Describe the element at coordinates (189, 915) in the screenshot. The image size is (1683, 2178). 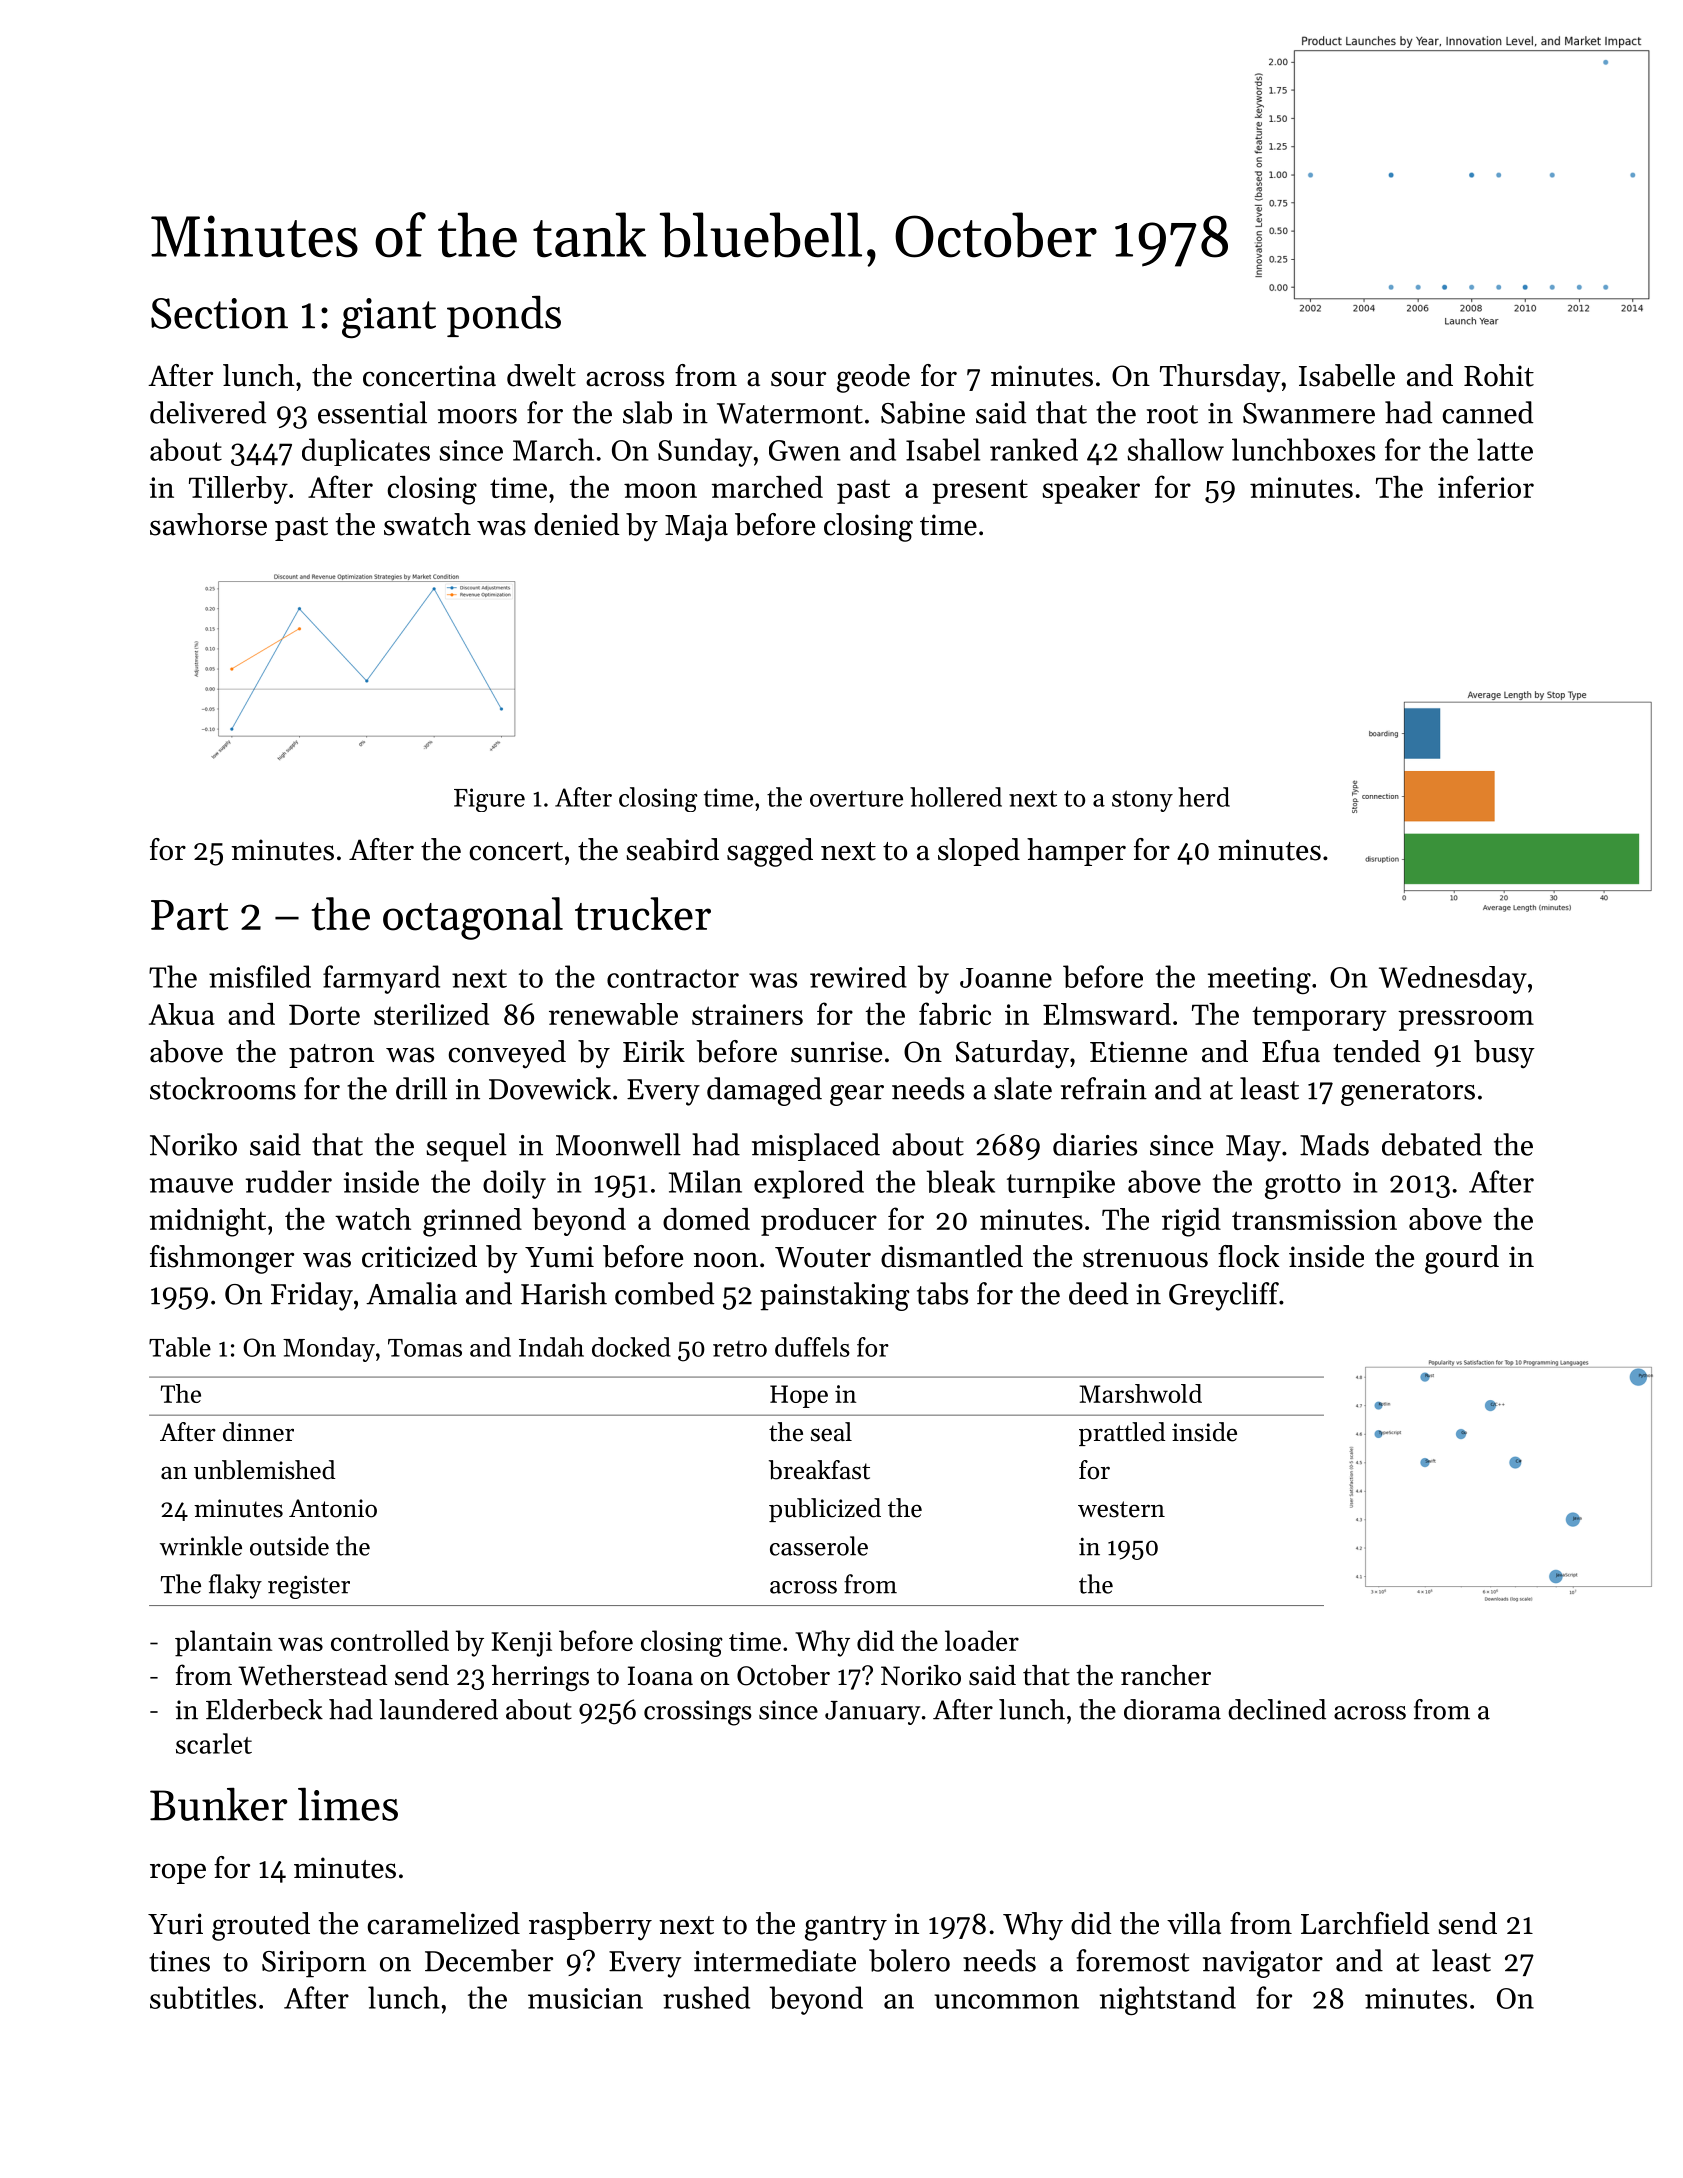
I see `Part` at that location.
